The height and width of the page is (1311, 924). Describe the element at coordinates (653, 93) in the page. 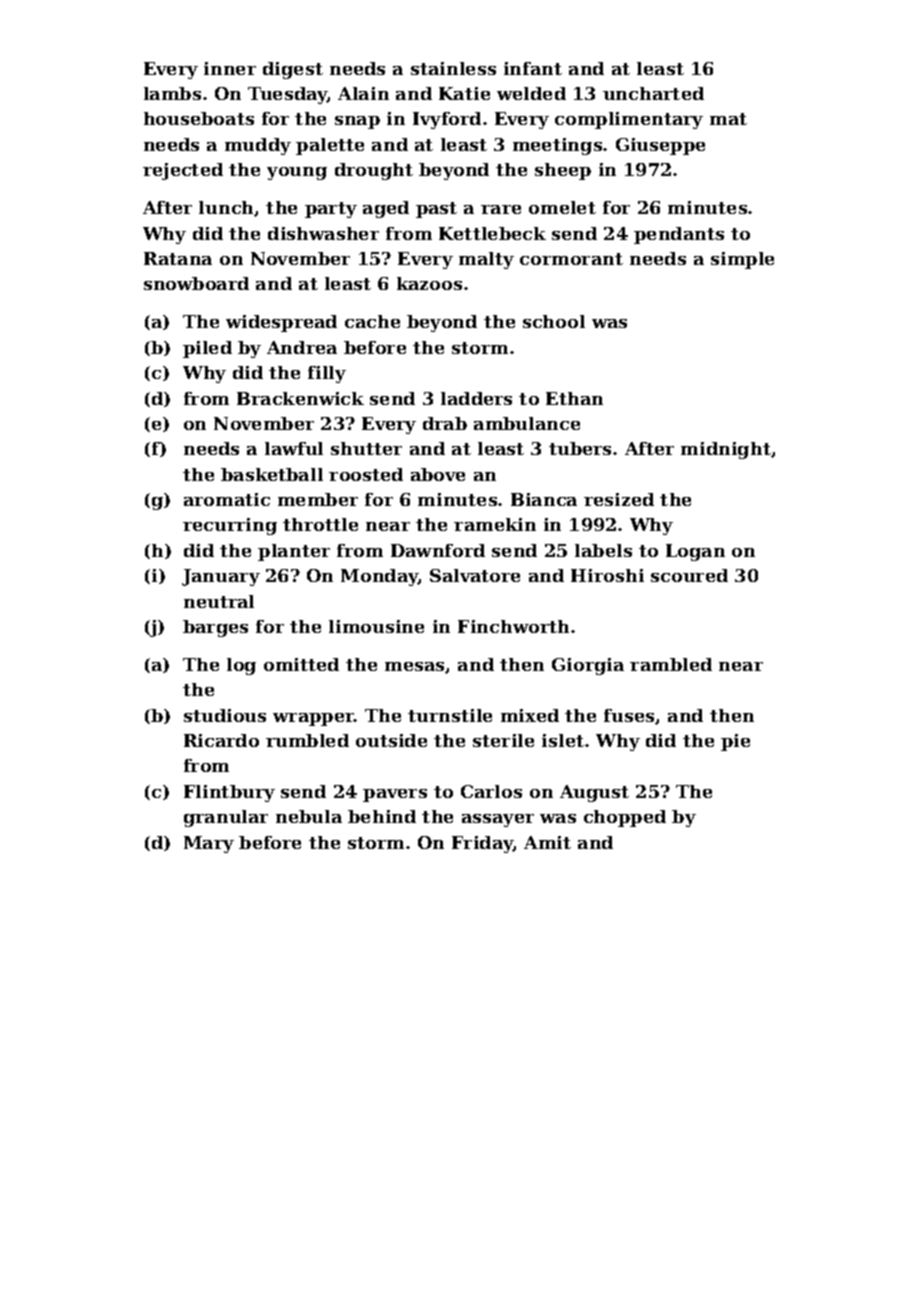

I see `uncharted` at that location.
